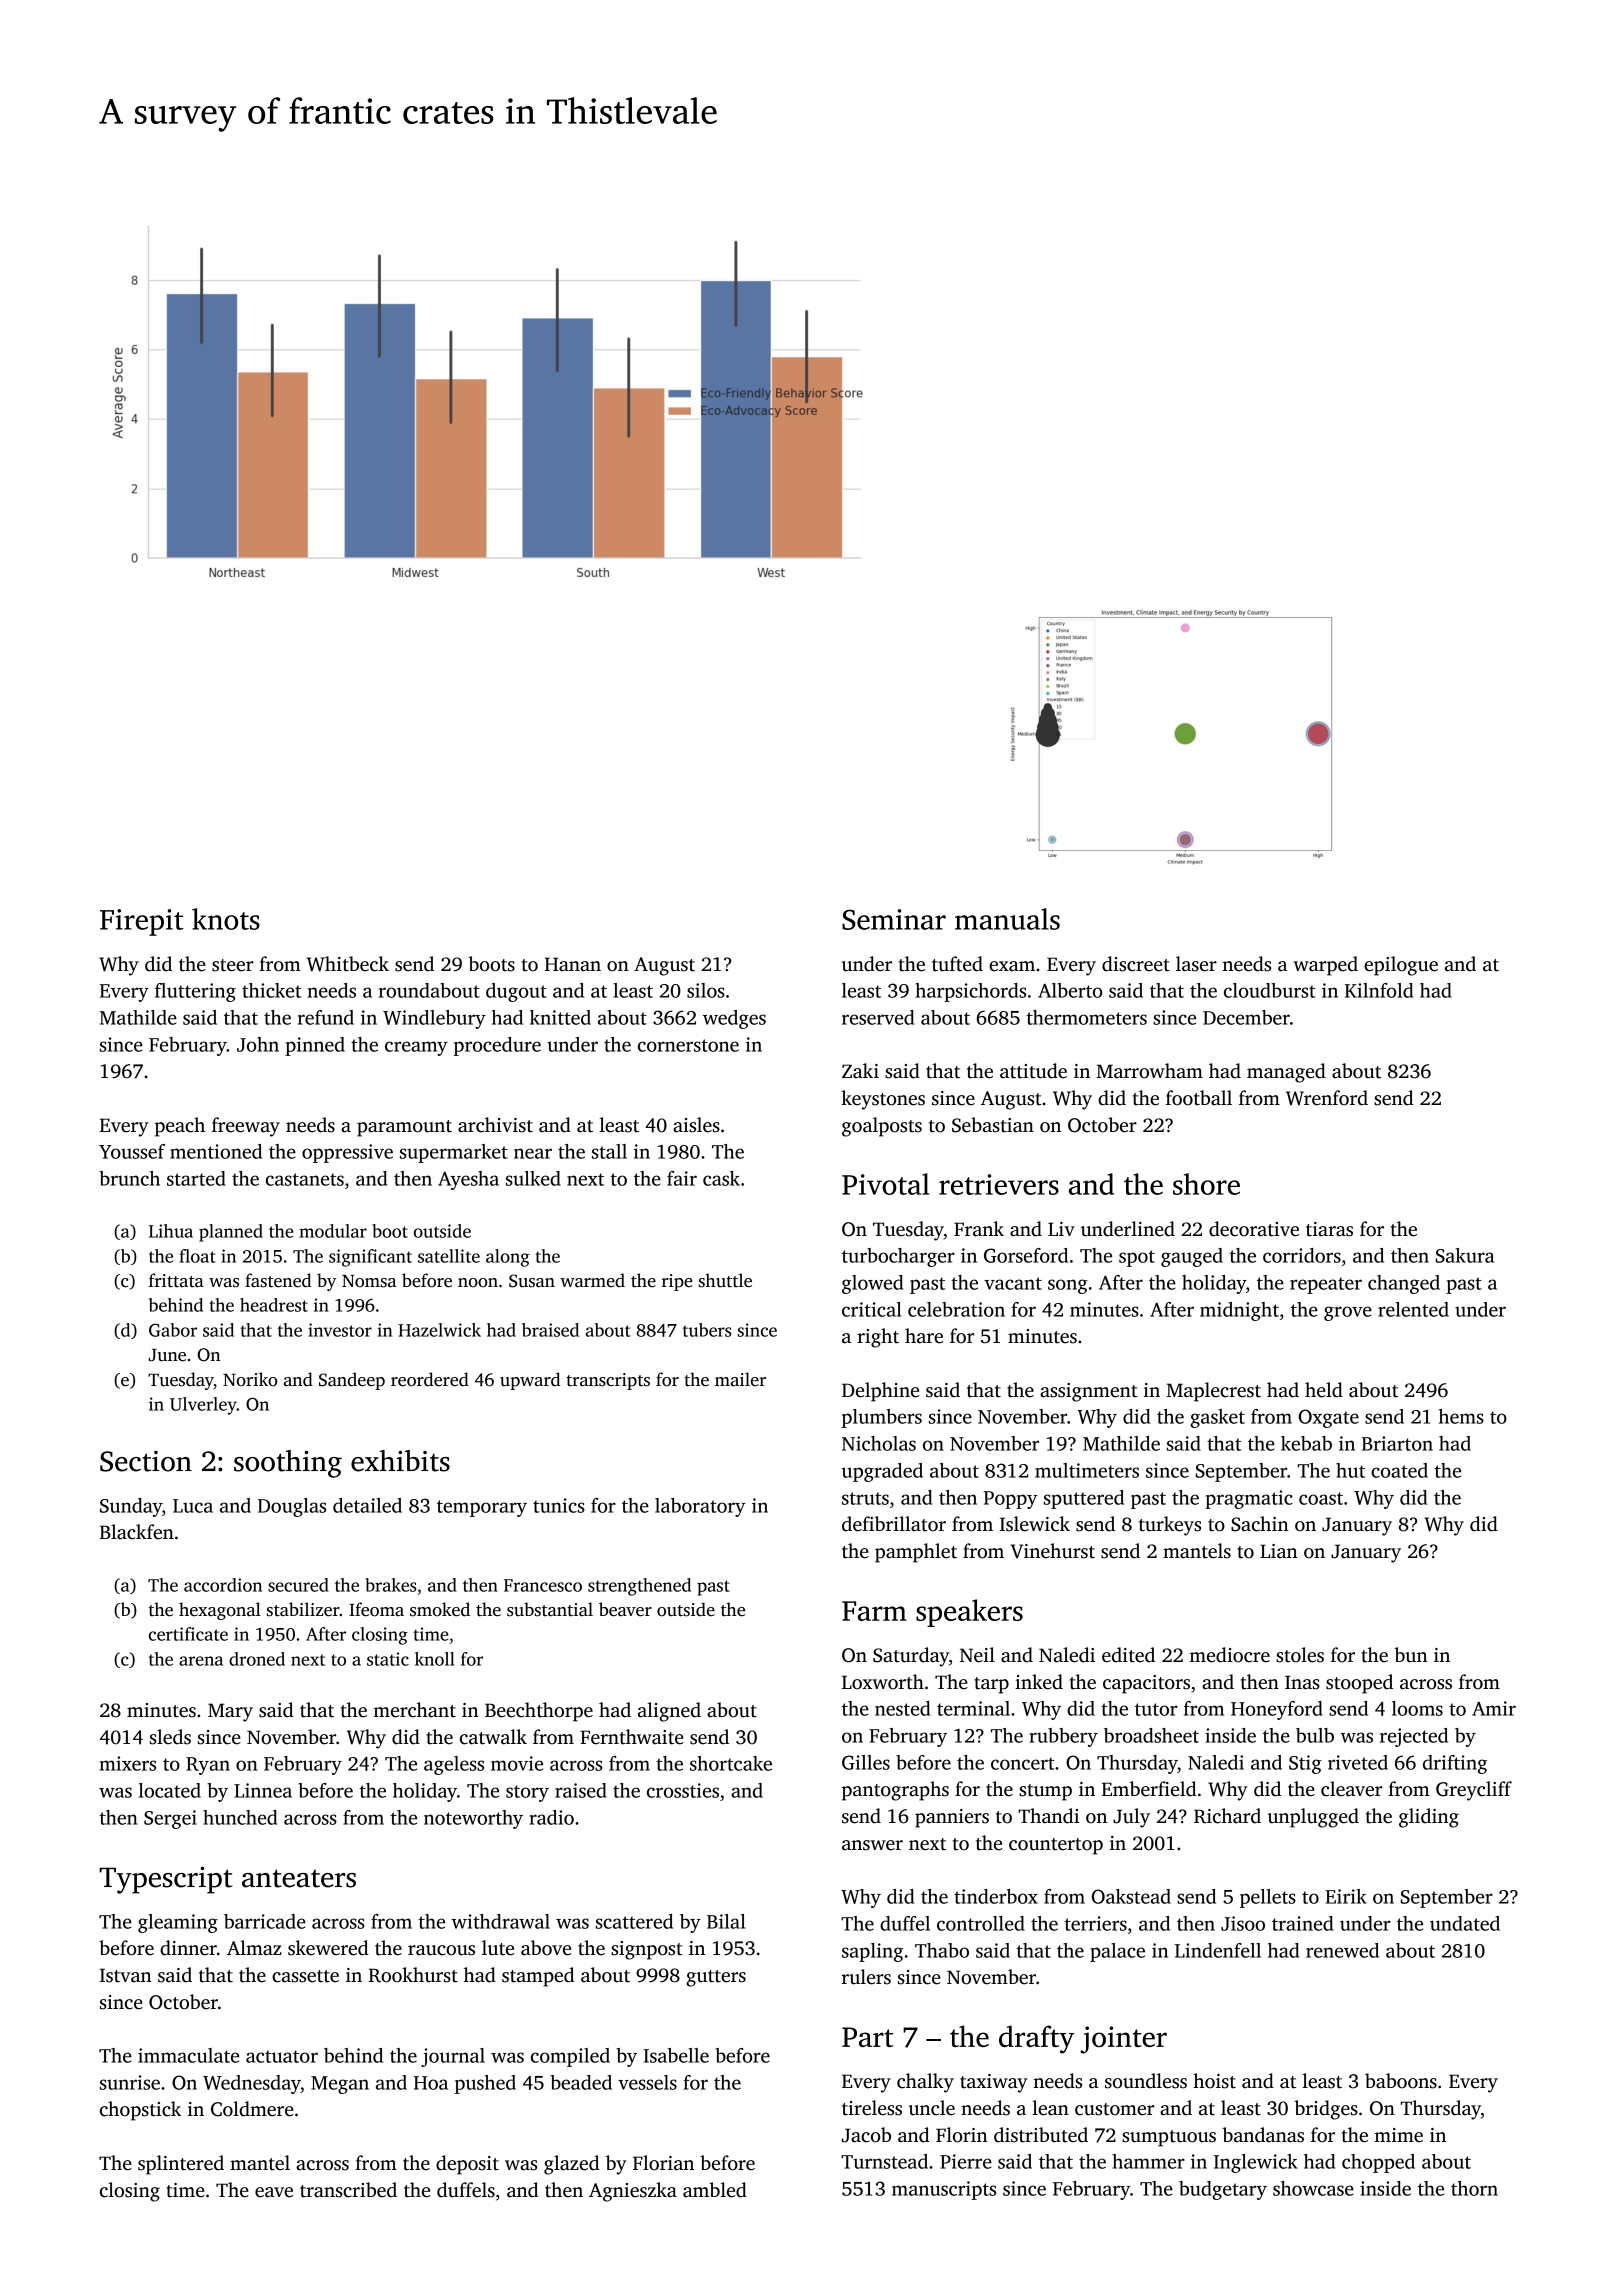 The height and width of the screenshot is (2292, 1620). I want to click on Sakura, so click(1465, 1255).
